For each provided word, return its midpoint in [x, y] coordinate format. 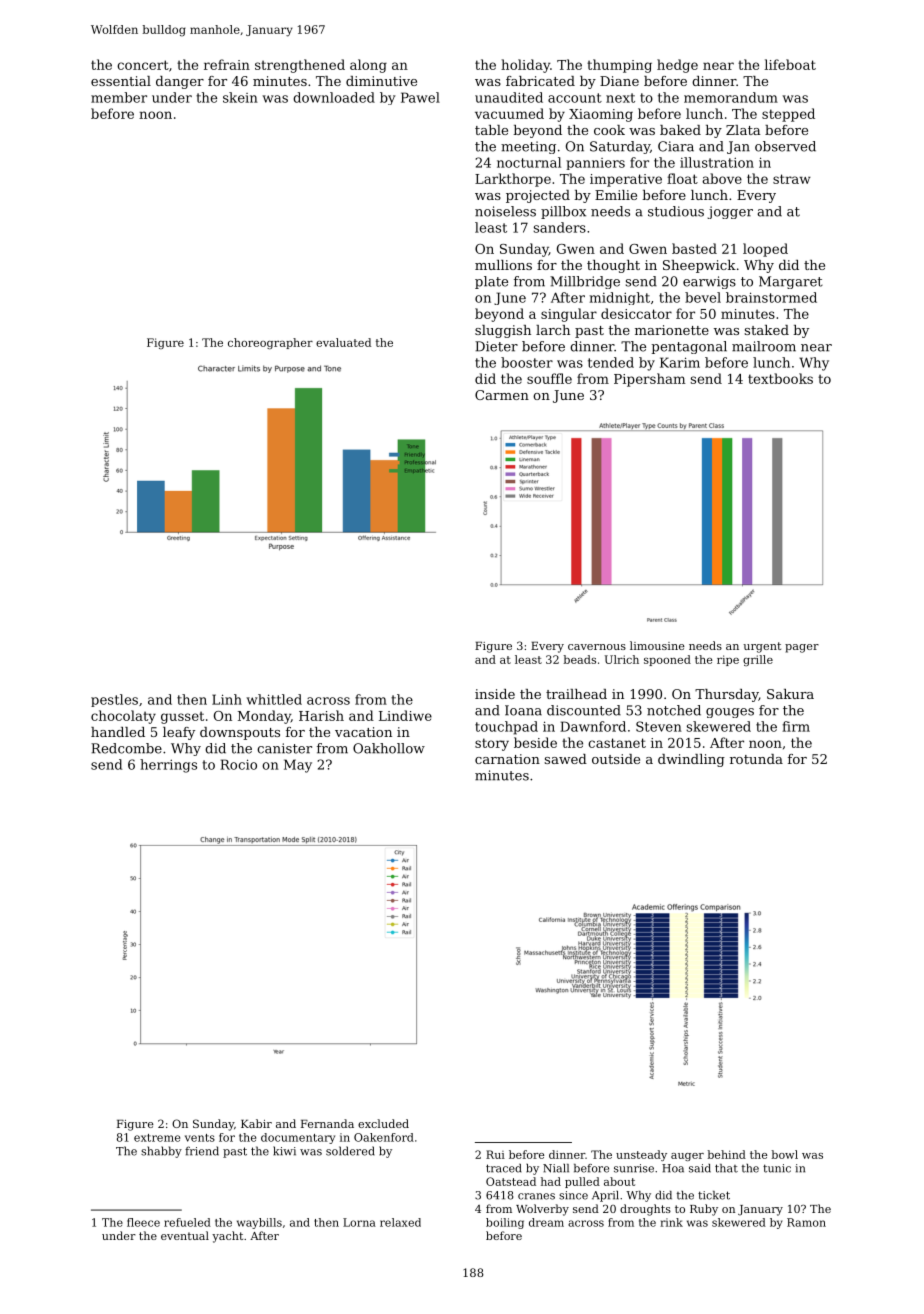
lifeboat [790, 64]
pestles [114, 700]
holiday [525, 66]
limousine [657, 645]
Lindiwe [405, 715]
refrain [227, 64]
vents [200, 1138]
